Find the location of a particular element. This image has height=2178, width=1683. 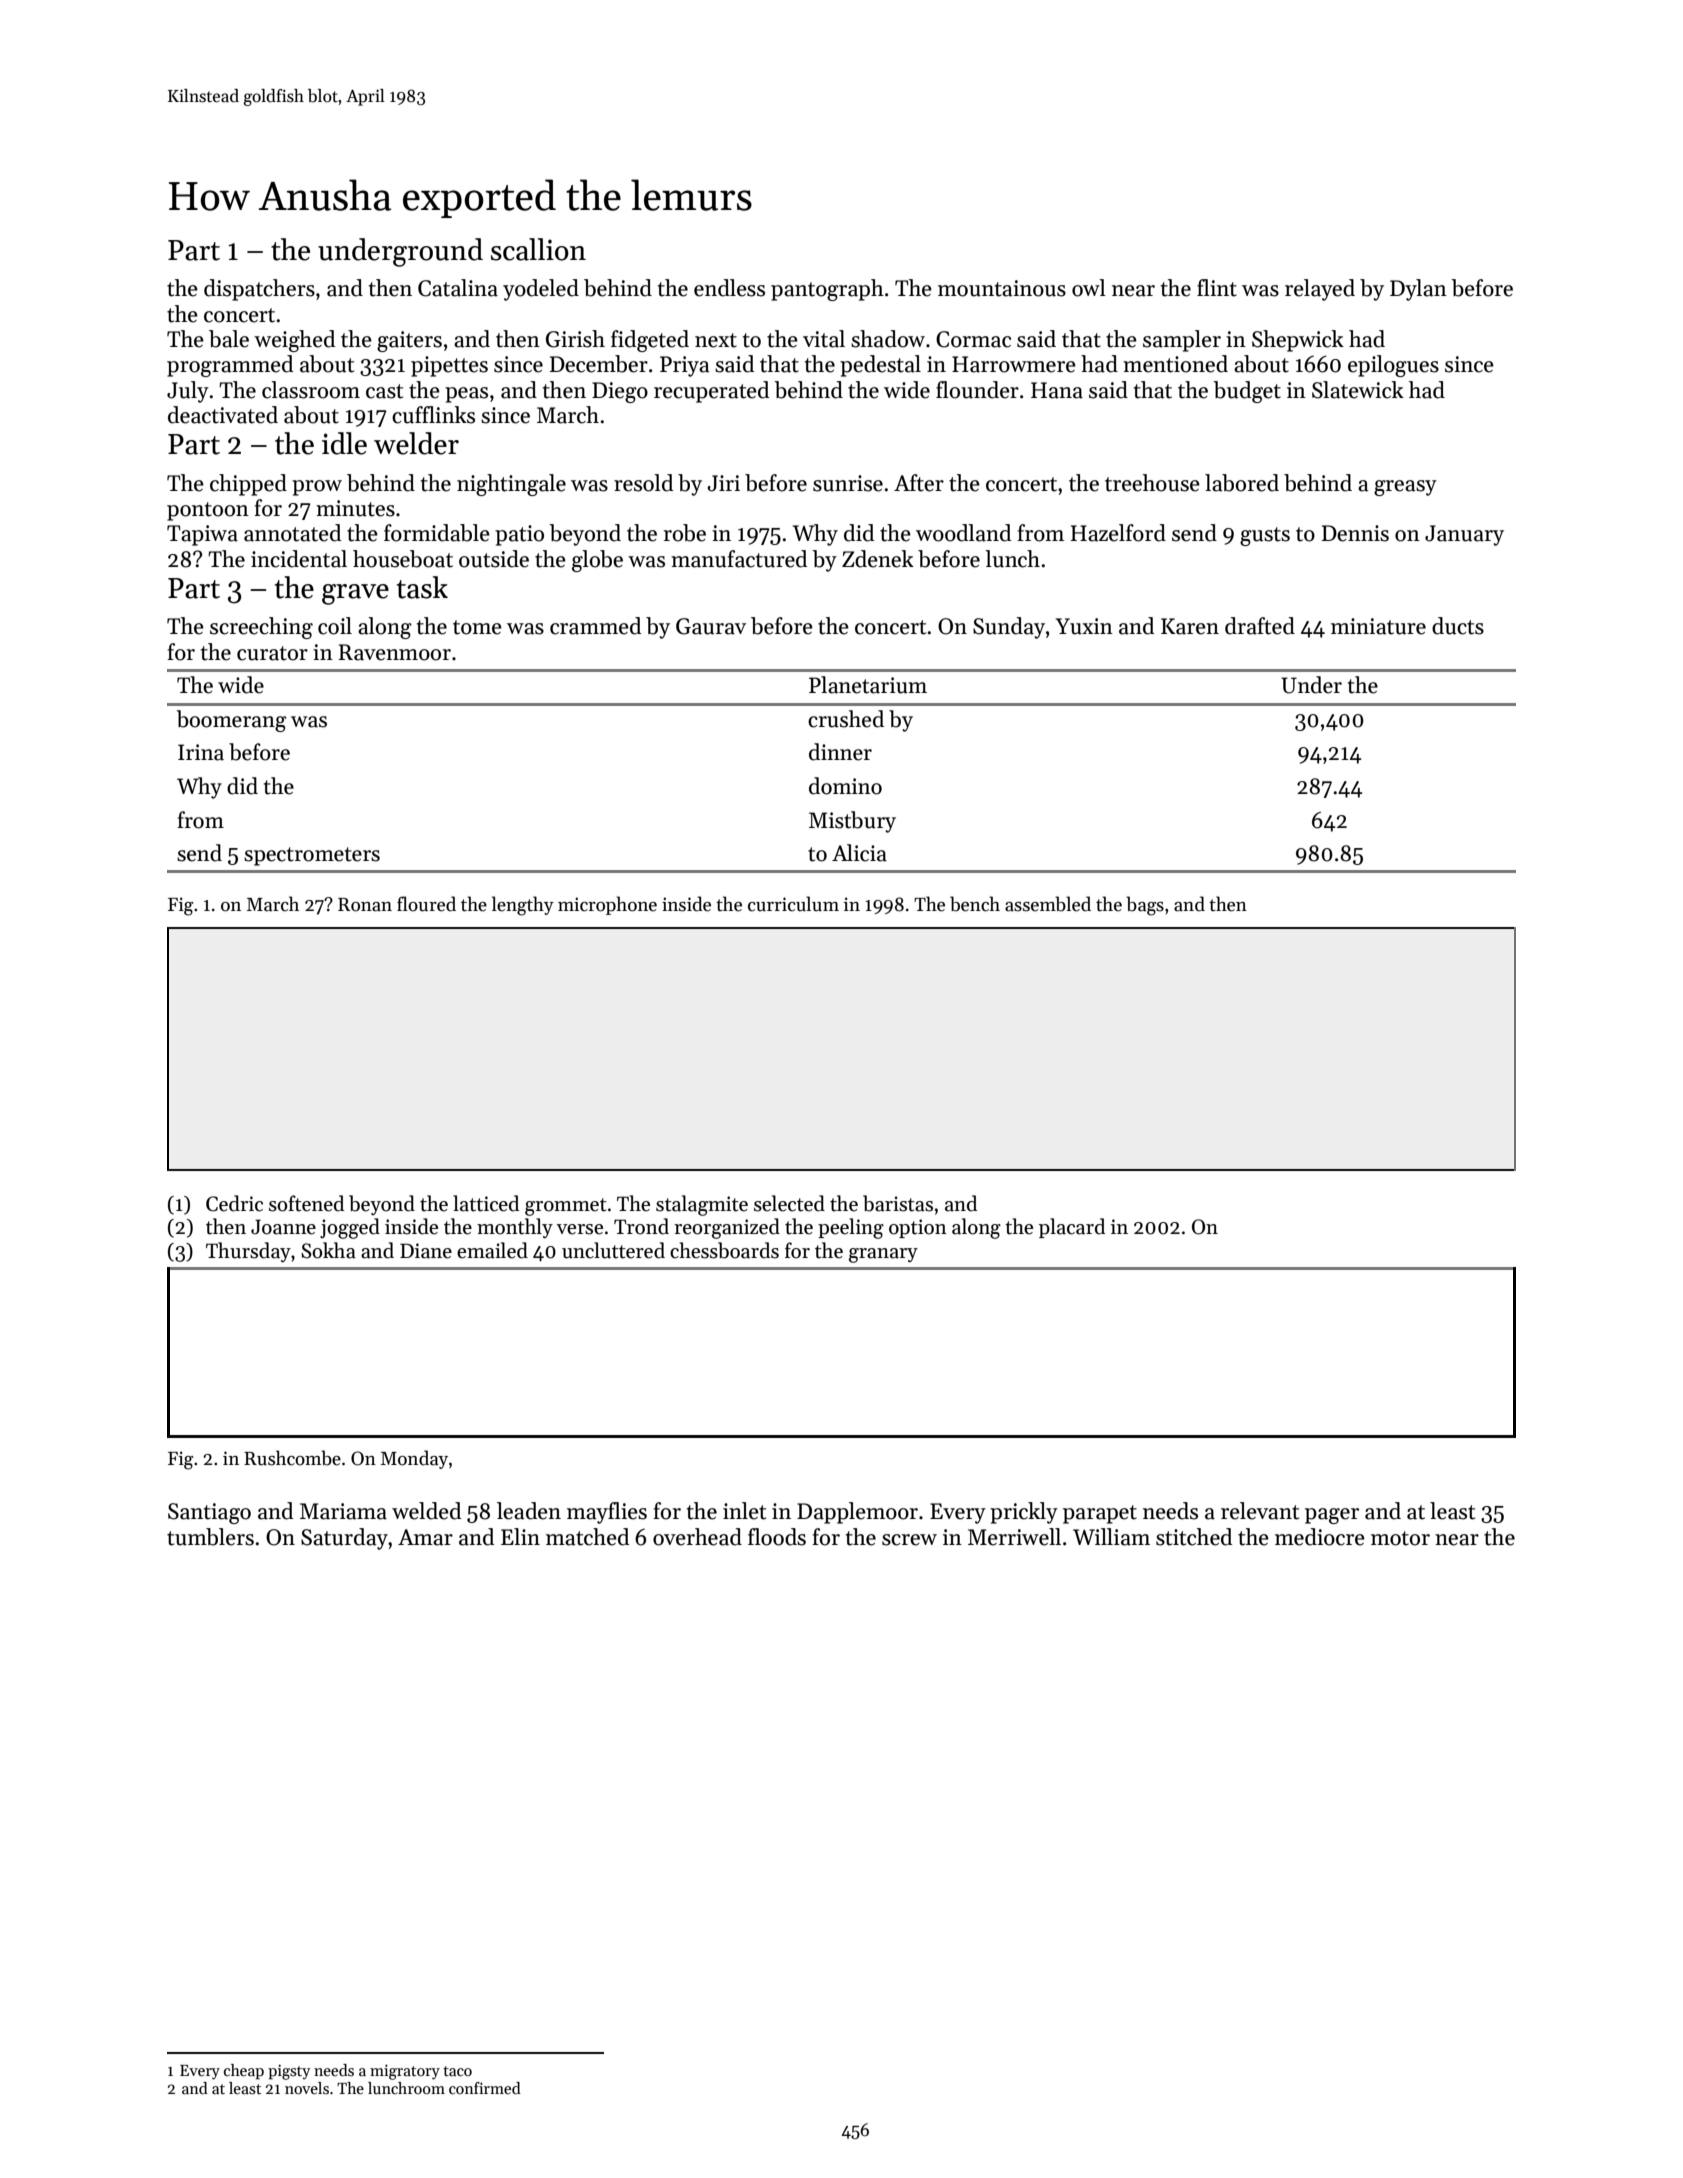

Ronan is located at coordinates (365, 905).
